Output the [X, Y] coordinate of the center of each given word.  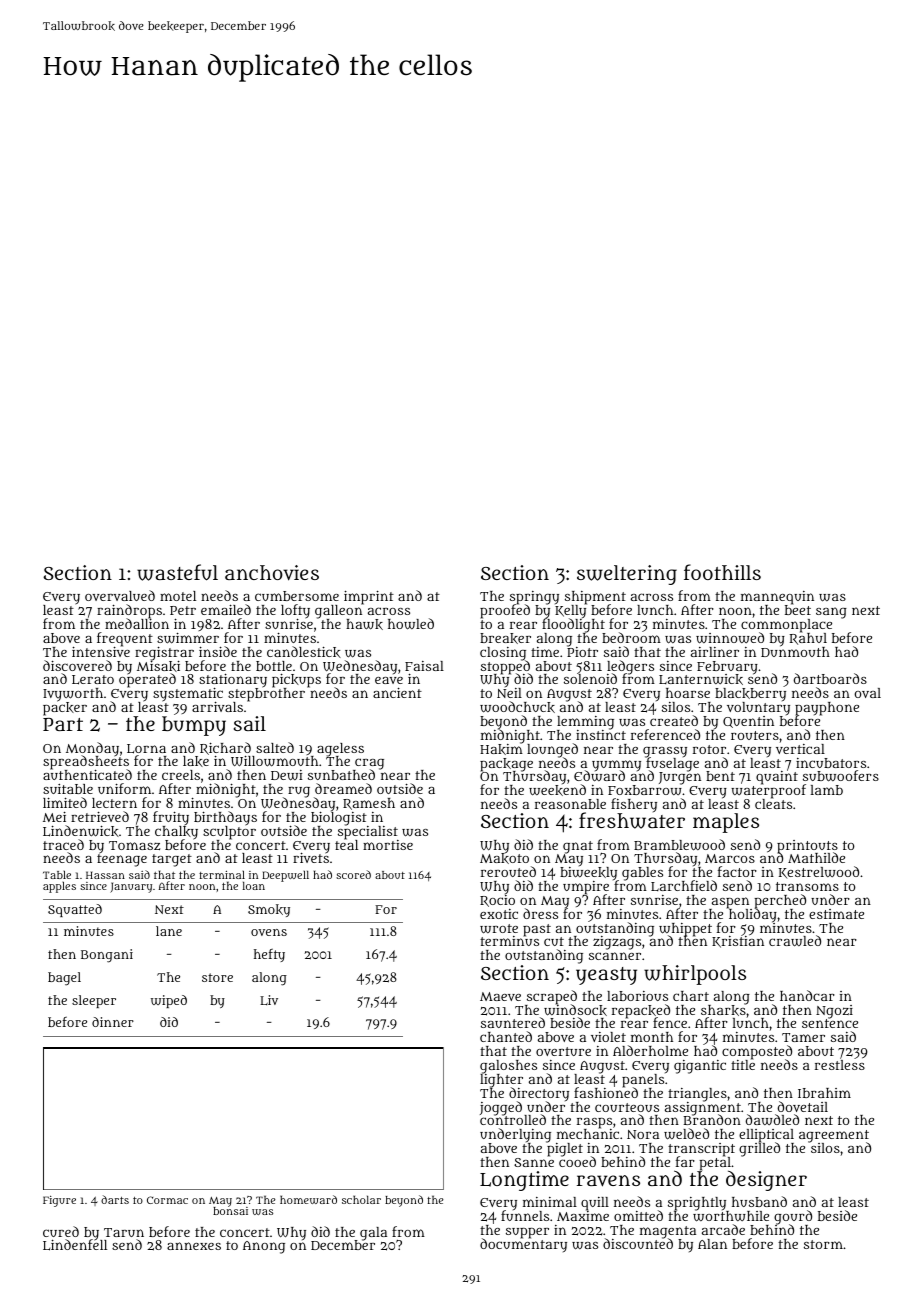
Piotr [582, 652]
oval [867, 693]
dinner [113, 1022]
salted [275, 747]
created [674, 721]
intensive [101, 652]
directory [539, 1094]
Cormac [167, 1200]
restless [840, 1065]
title [743, 1065]
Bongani [107, 956]
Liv [269, 1000]
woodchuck [517, 707]
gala [373, 1234]
